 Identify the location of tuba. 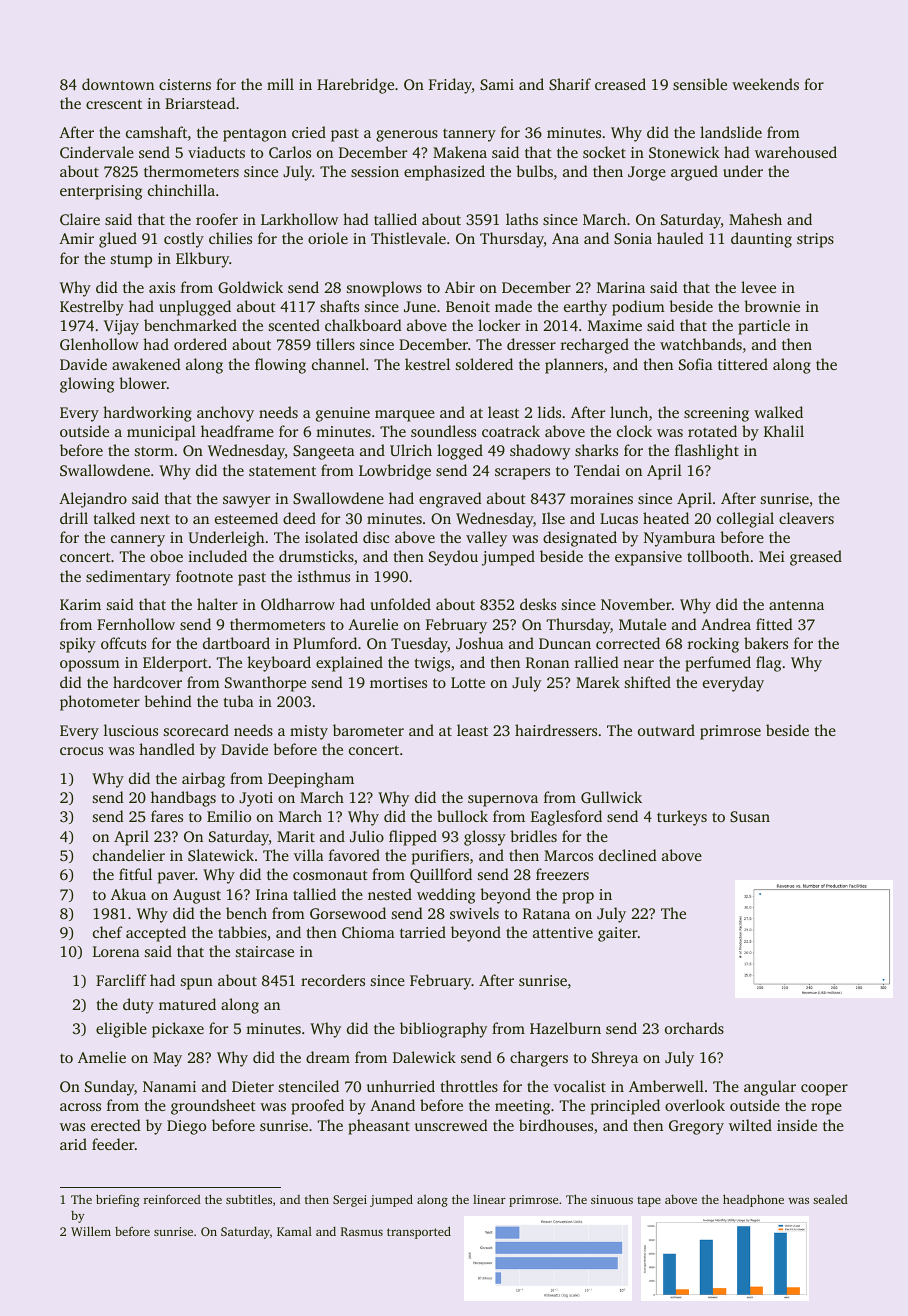
(239, 701).
